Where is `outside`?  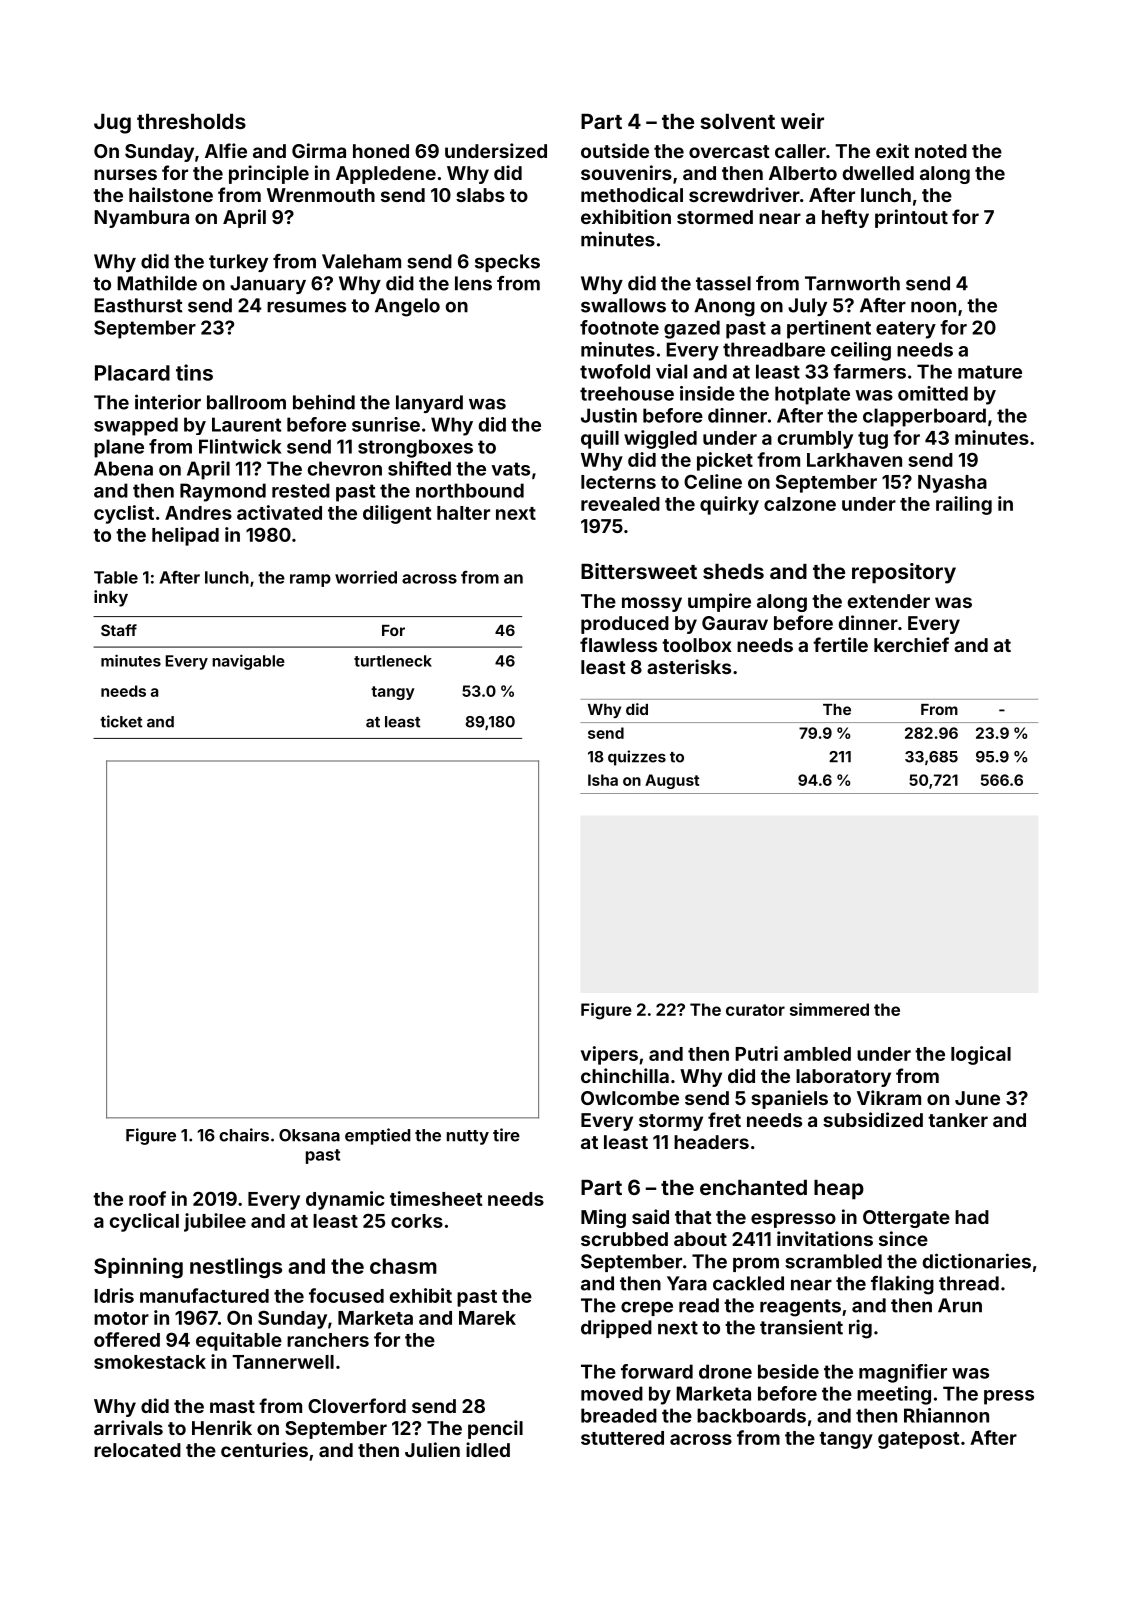
outside is located at coordinates (615, 150).
